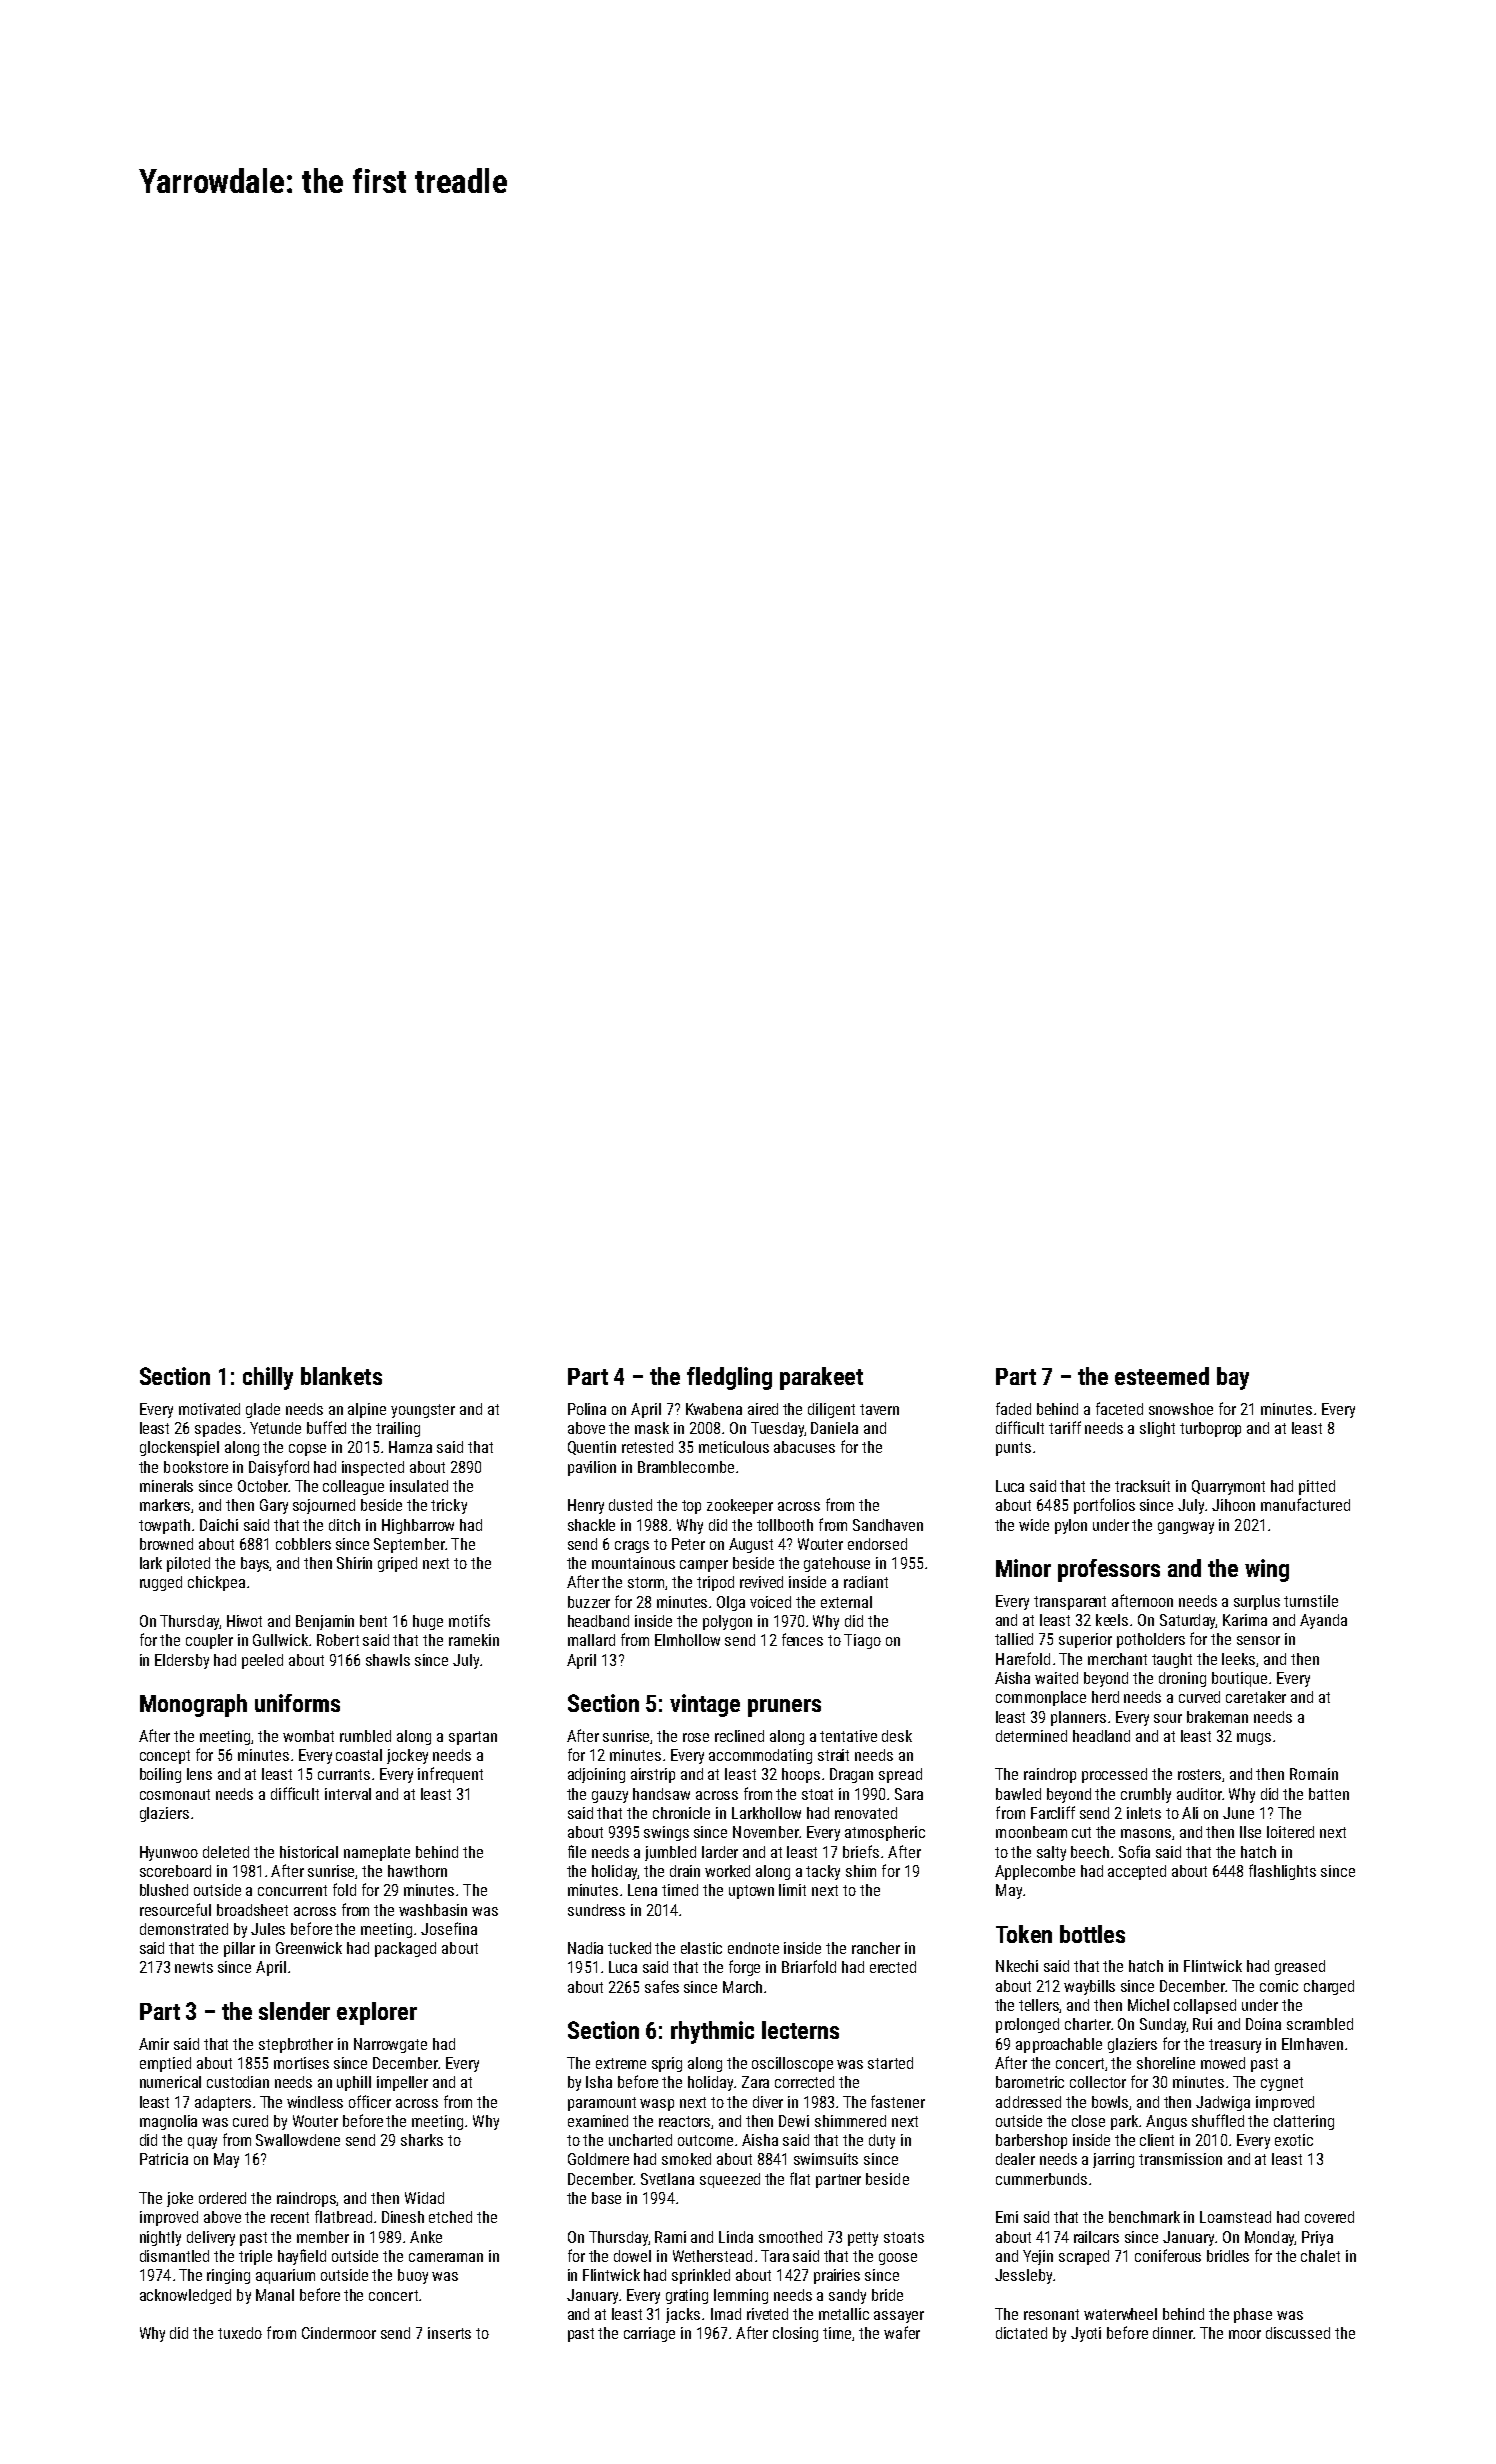  I want to click on Jyoti, so click(1086, 2334).
